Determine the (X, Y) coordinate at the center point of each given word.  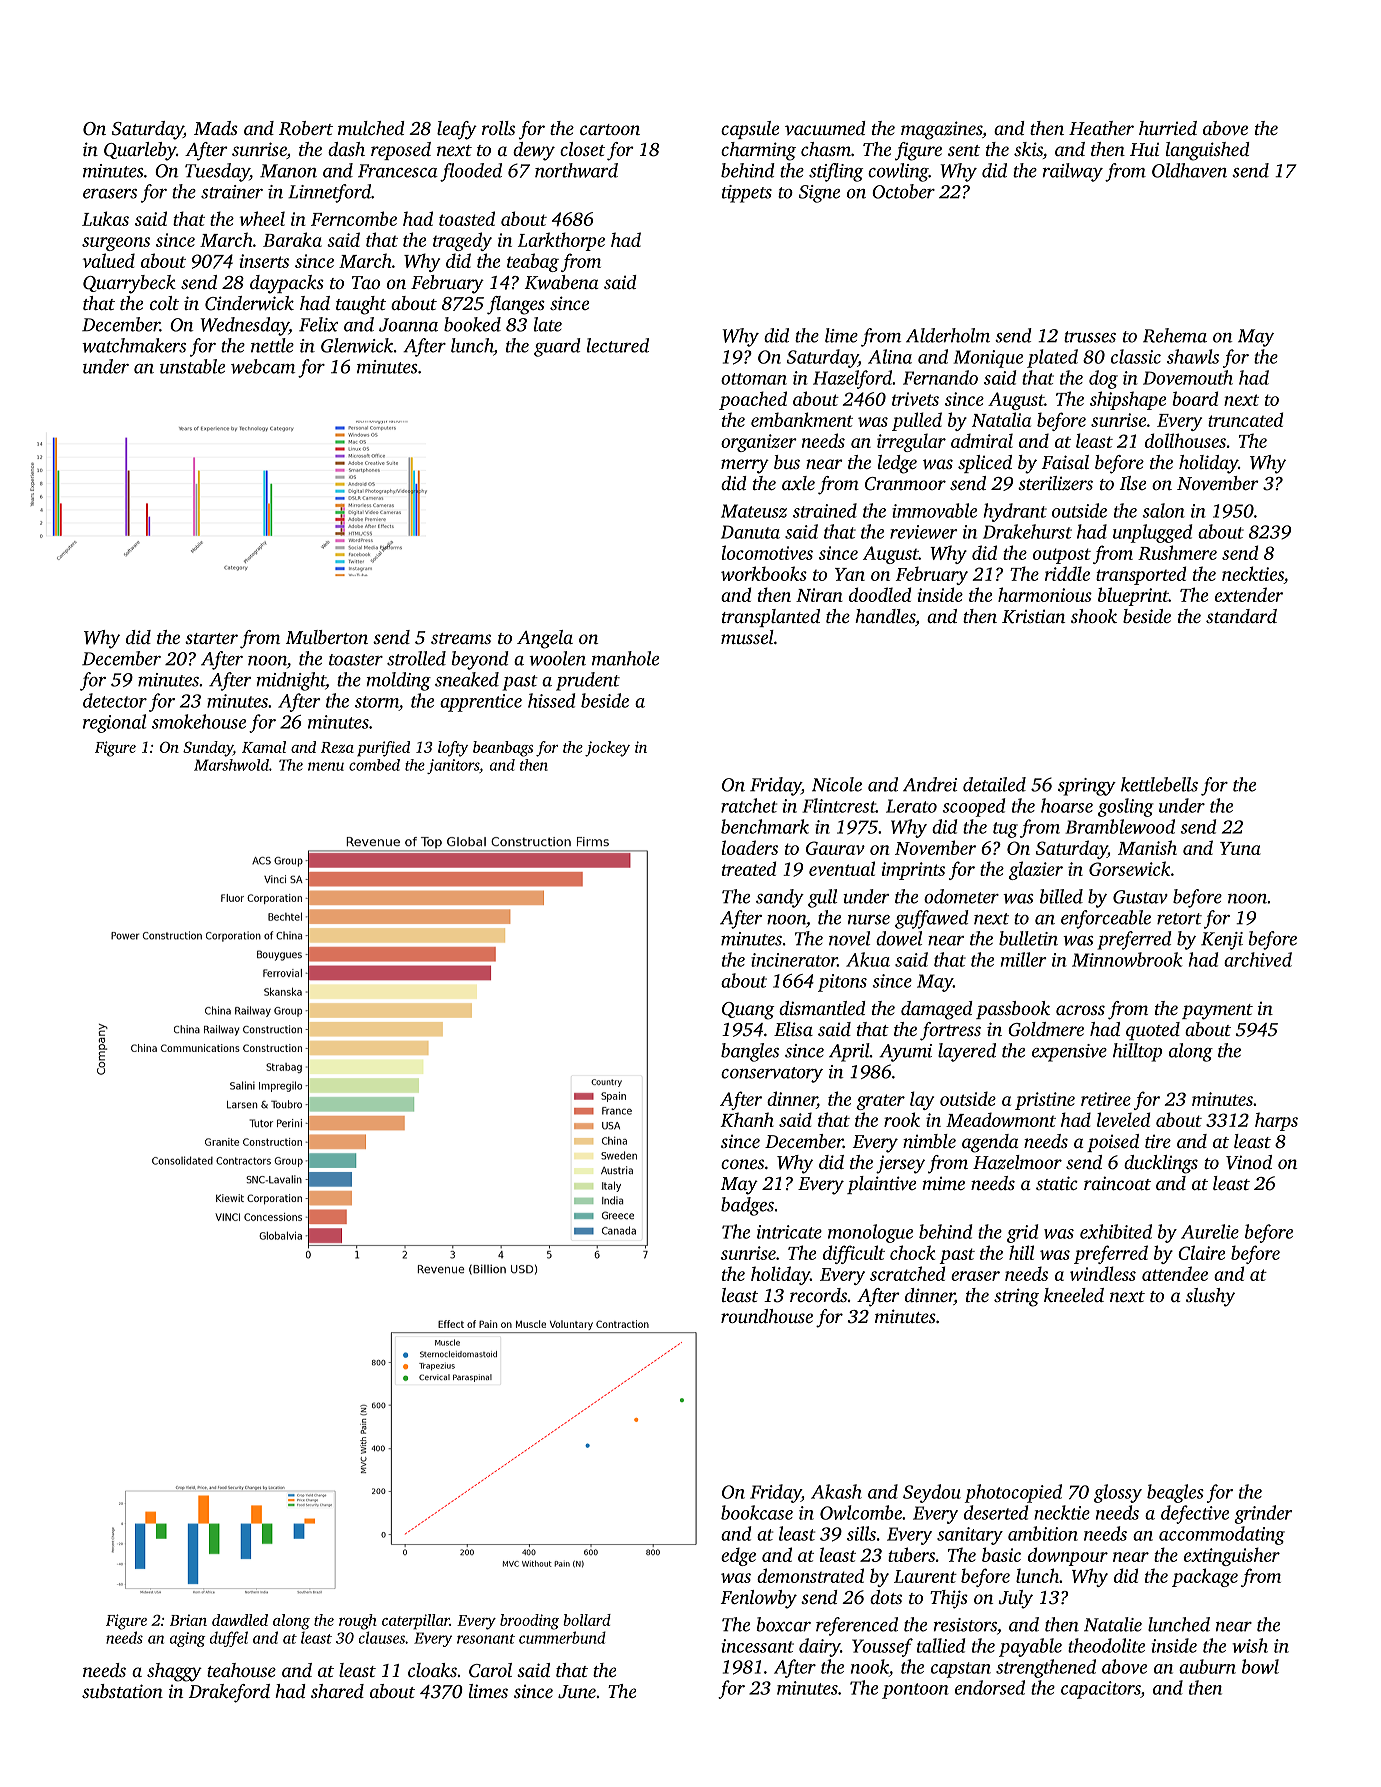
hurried (1168, 128)
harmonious (1045, 594)
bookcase (757, 1512)
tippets (747, 194)
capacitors (1101, 1690)
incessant (758, 1646)
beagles (1175, 1493)
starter (211, 638)
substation (122, 1691)
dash (346, 149)
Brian (188, 1620)
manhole (625, 658)
